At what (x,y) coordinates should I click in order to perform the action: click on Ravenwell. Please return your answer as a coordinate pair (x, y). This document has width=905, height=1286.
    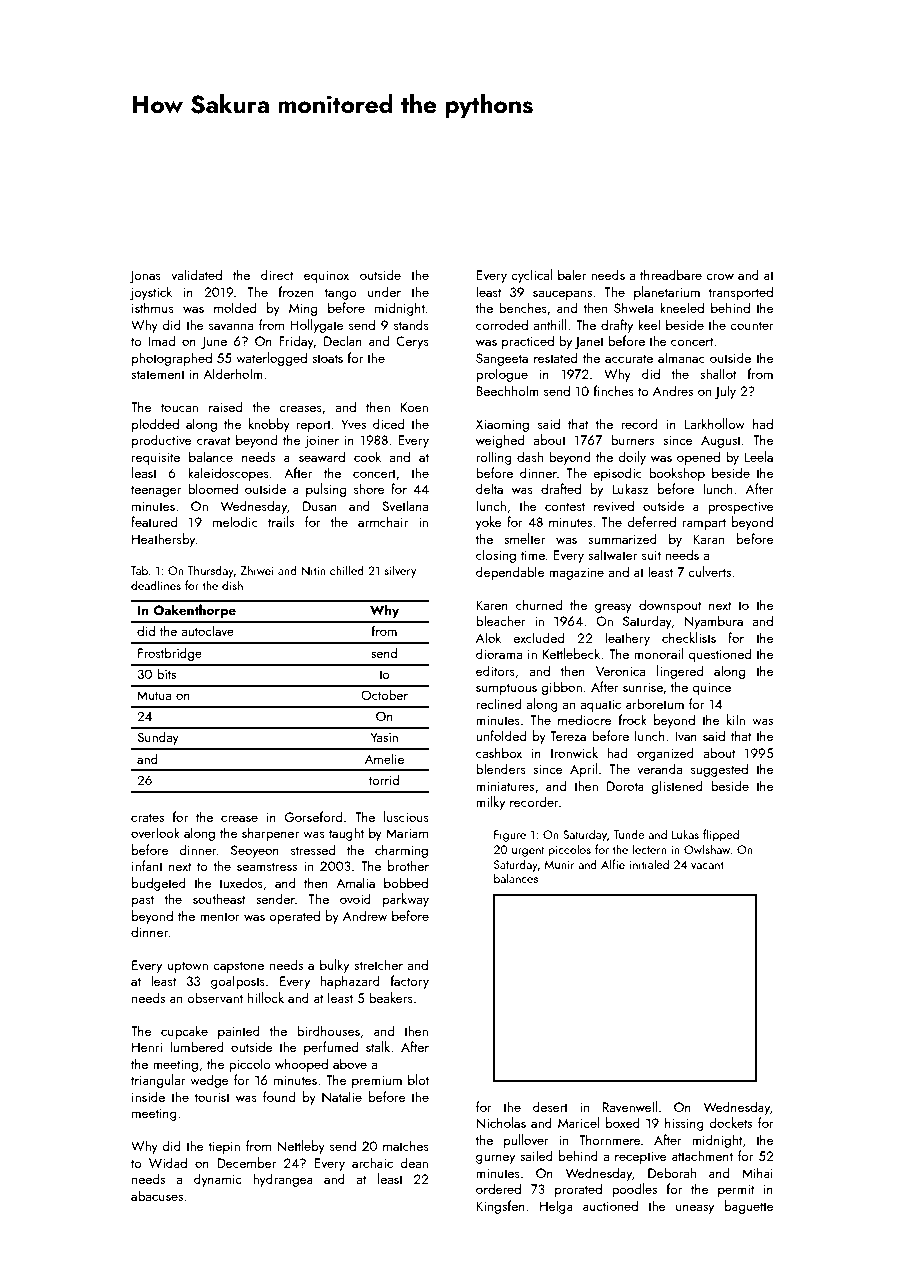
    Looking at the image, I should click on (629, 1106).
